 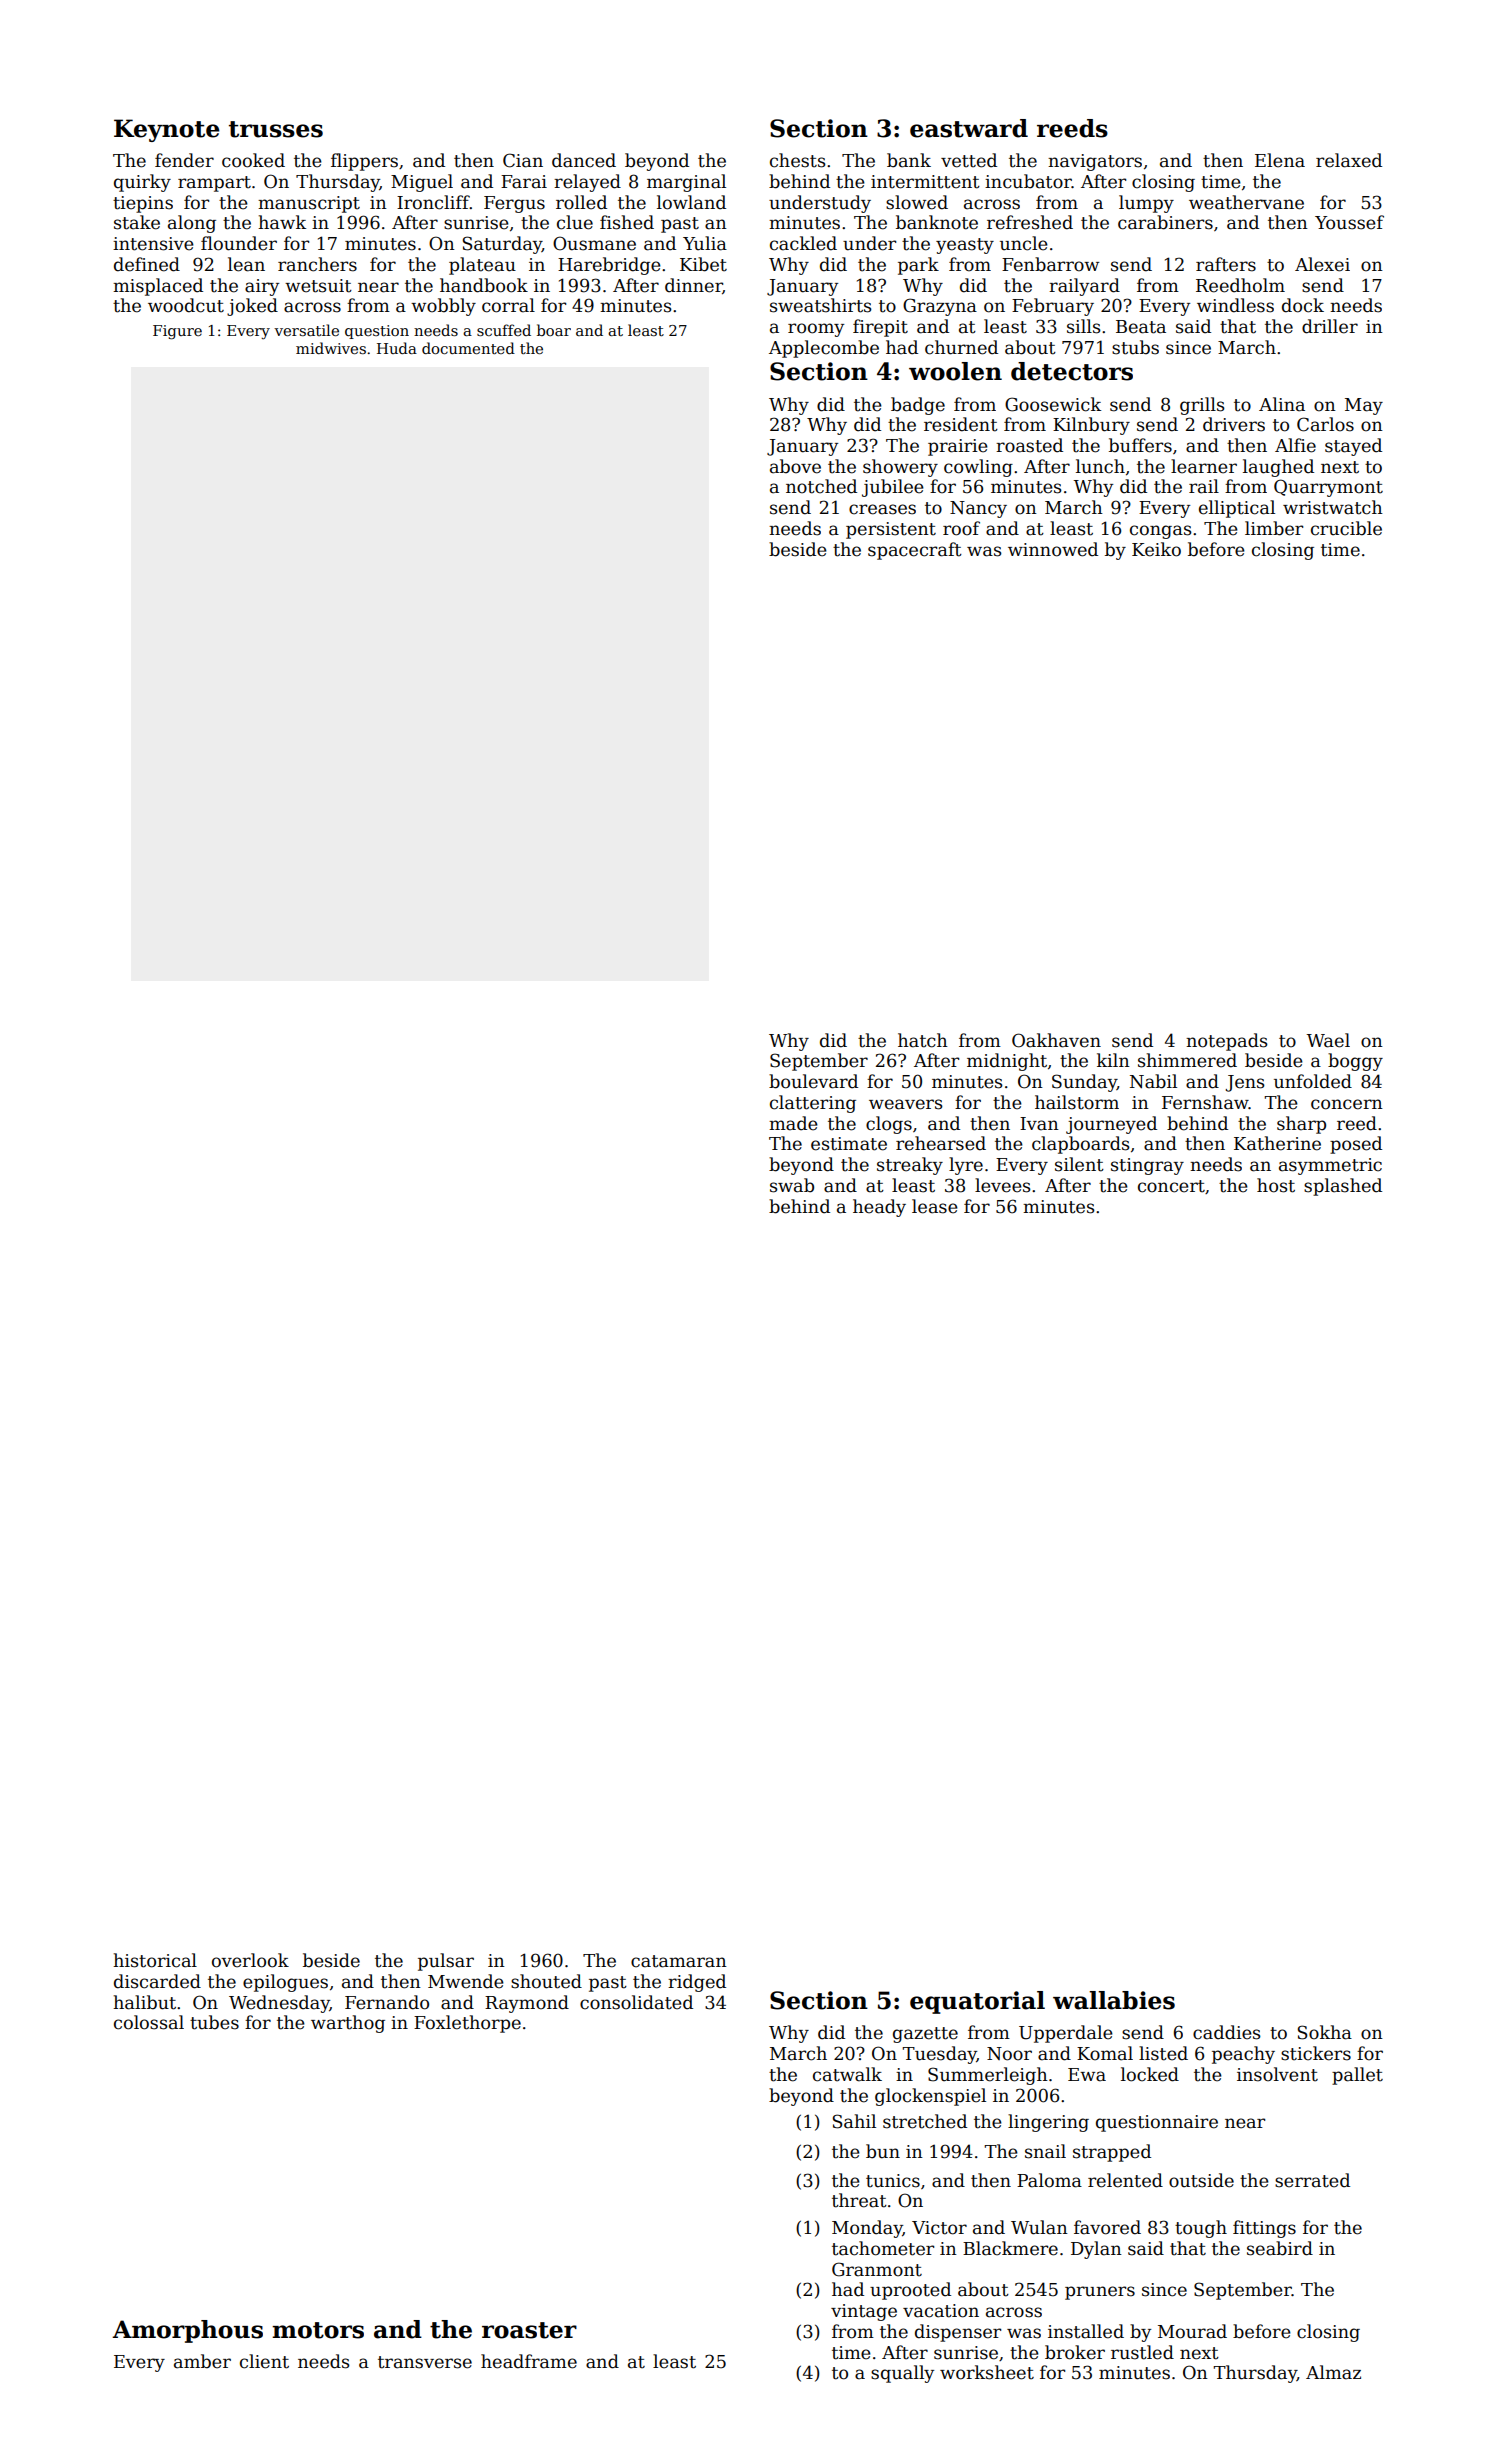 What do you see at coordinates (792, 1185) in the screenshot?
I see `swab` at bounding box center [792, 1185].
